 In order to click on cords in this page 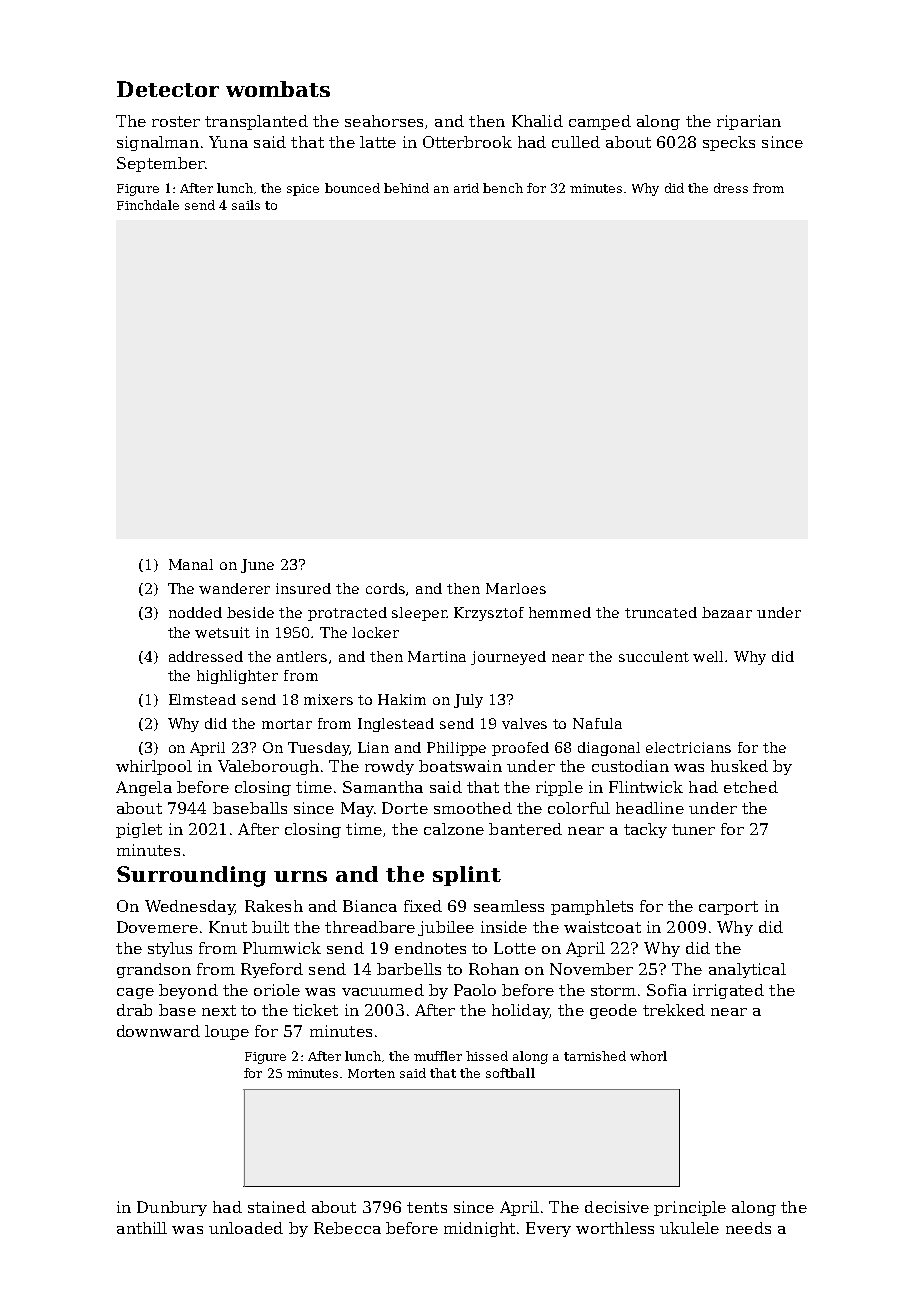, I will do `click(385, 588)`.
